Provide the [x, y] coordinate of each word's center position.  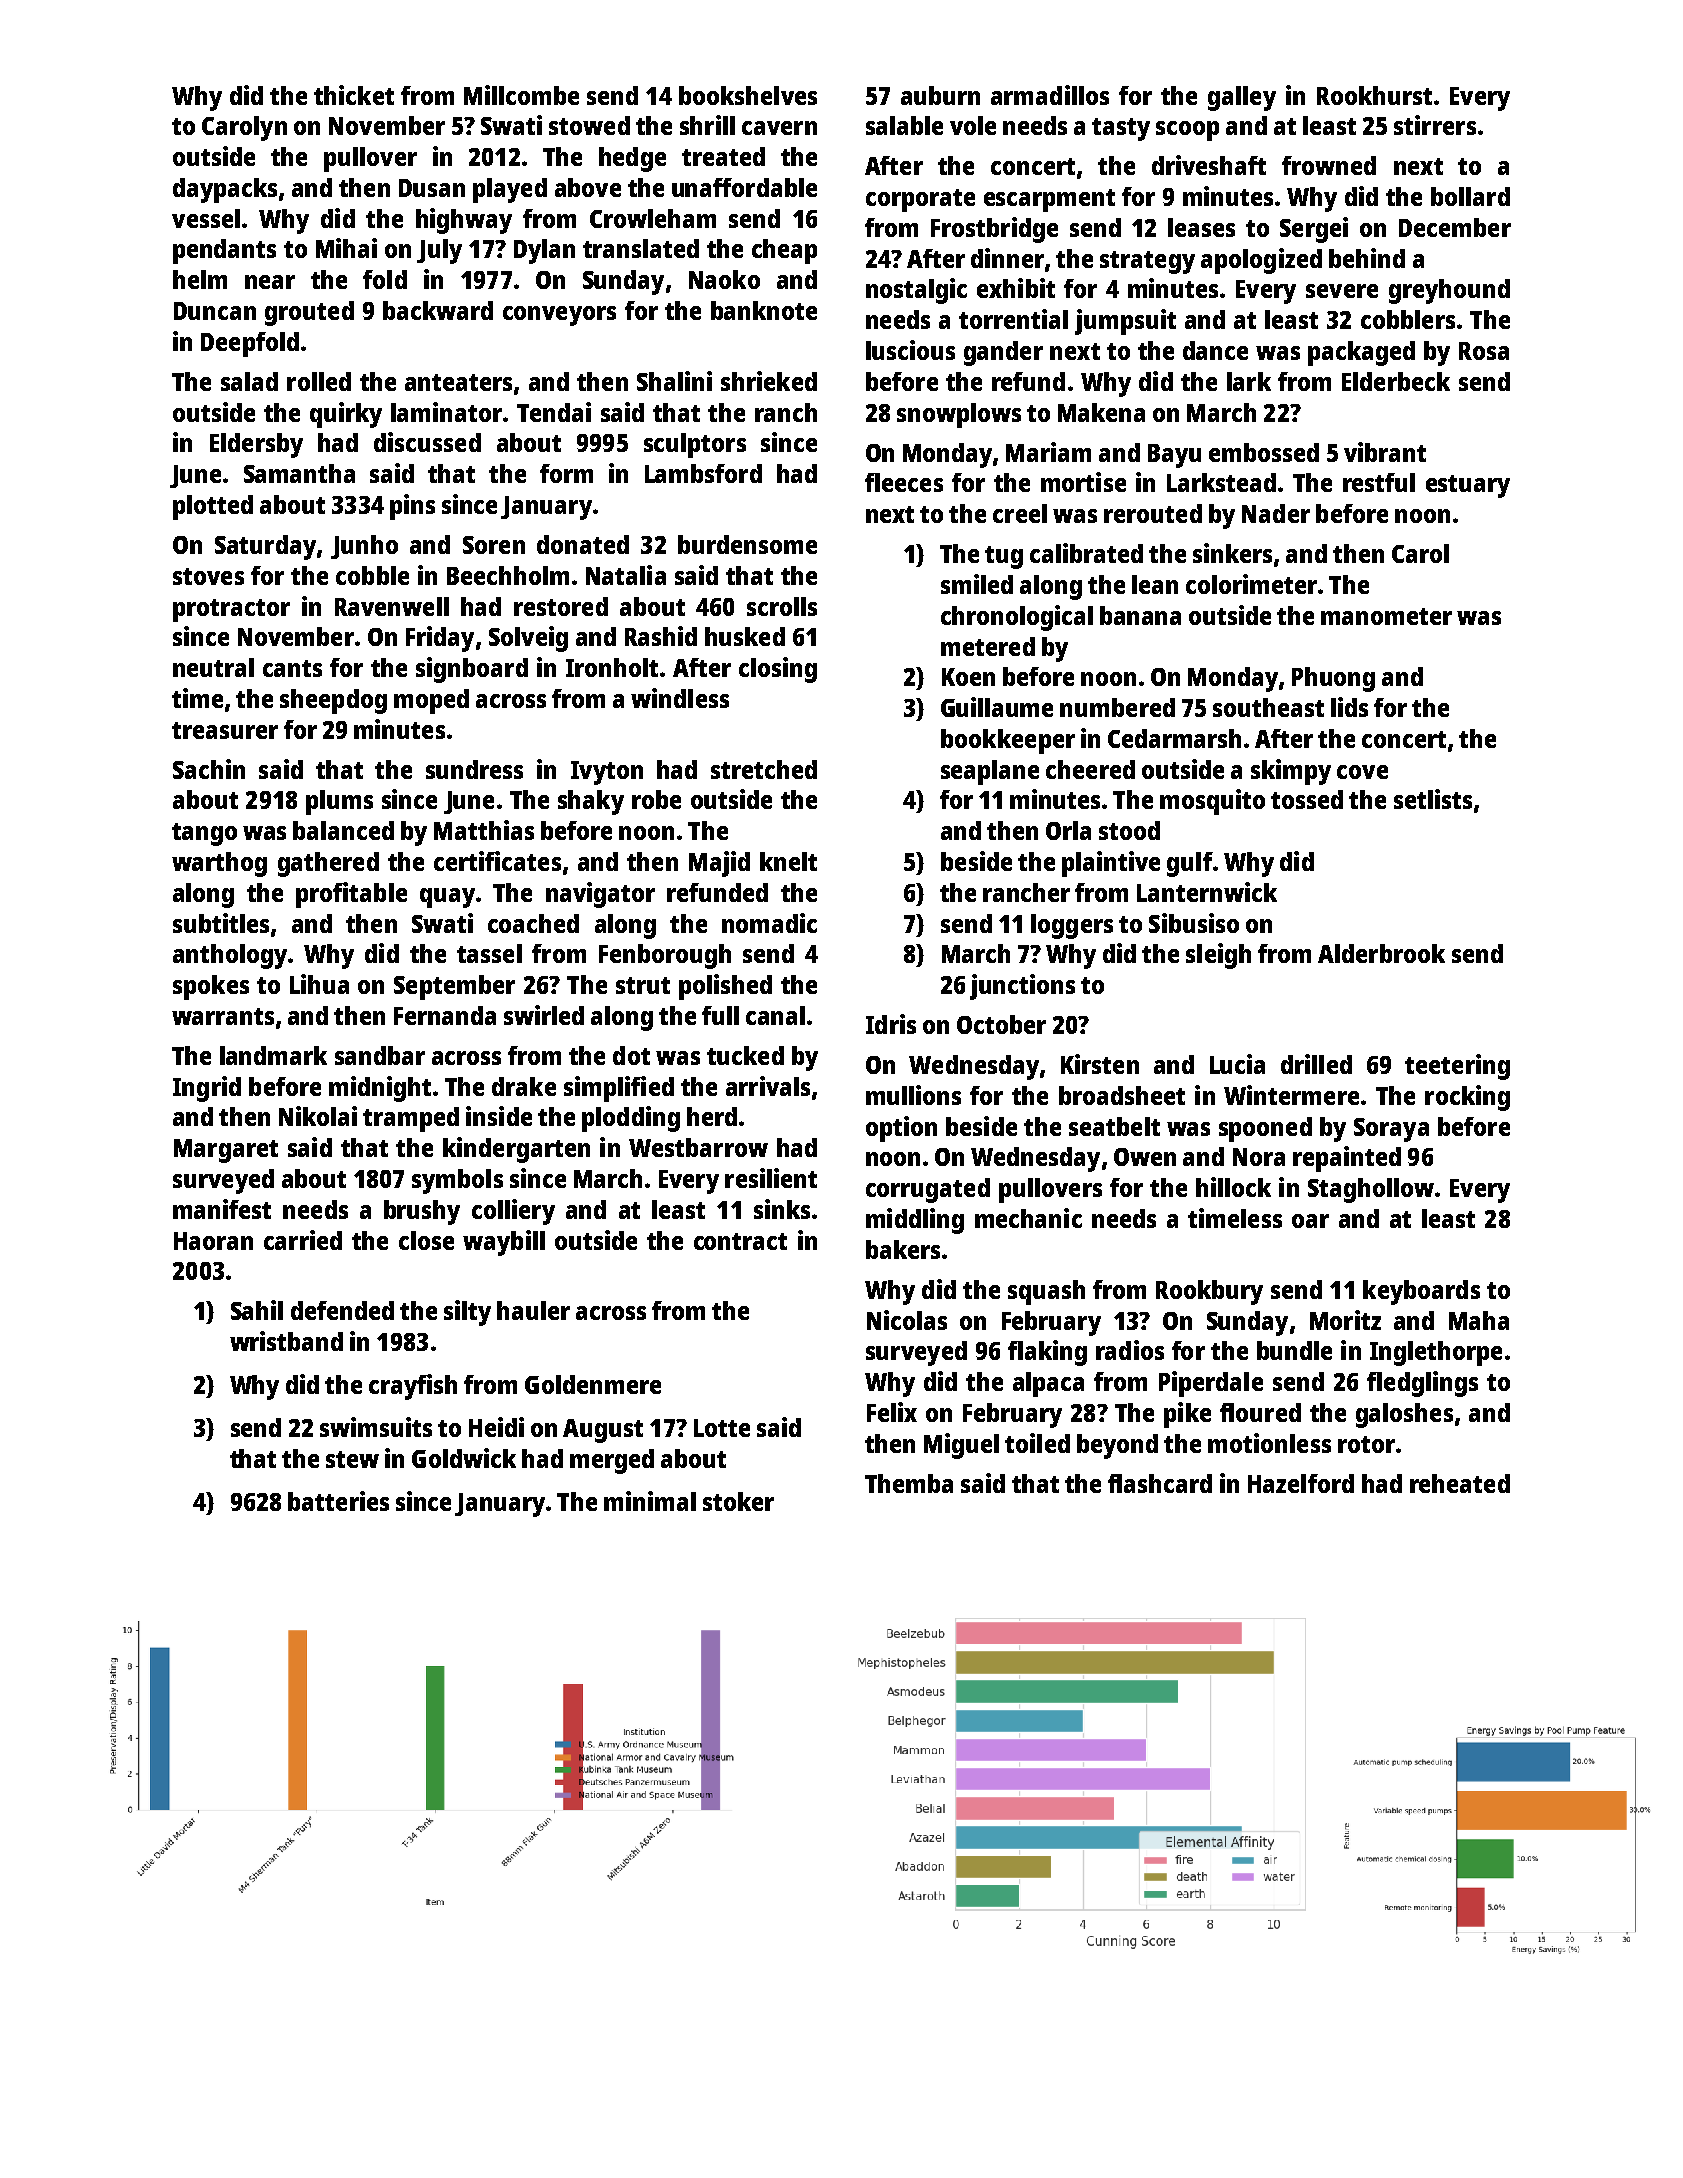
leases [1201, 227]
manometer [1386, 616]
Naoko [724, 279]
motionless [1269, 1443]
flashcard [1160, 1483]
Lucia [1237, 1064]
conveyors [559, 316]
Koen [968, 677]
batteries [338, 1501]
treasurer [225, 730]
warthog [219, 864]
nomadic [769, 923]
